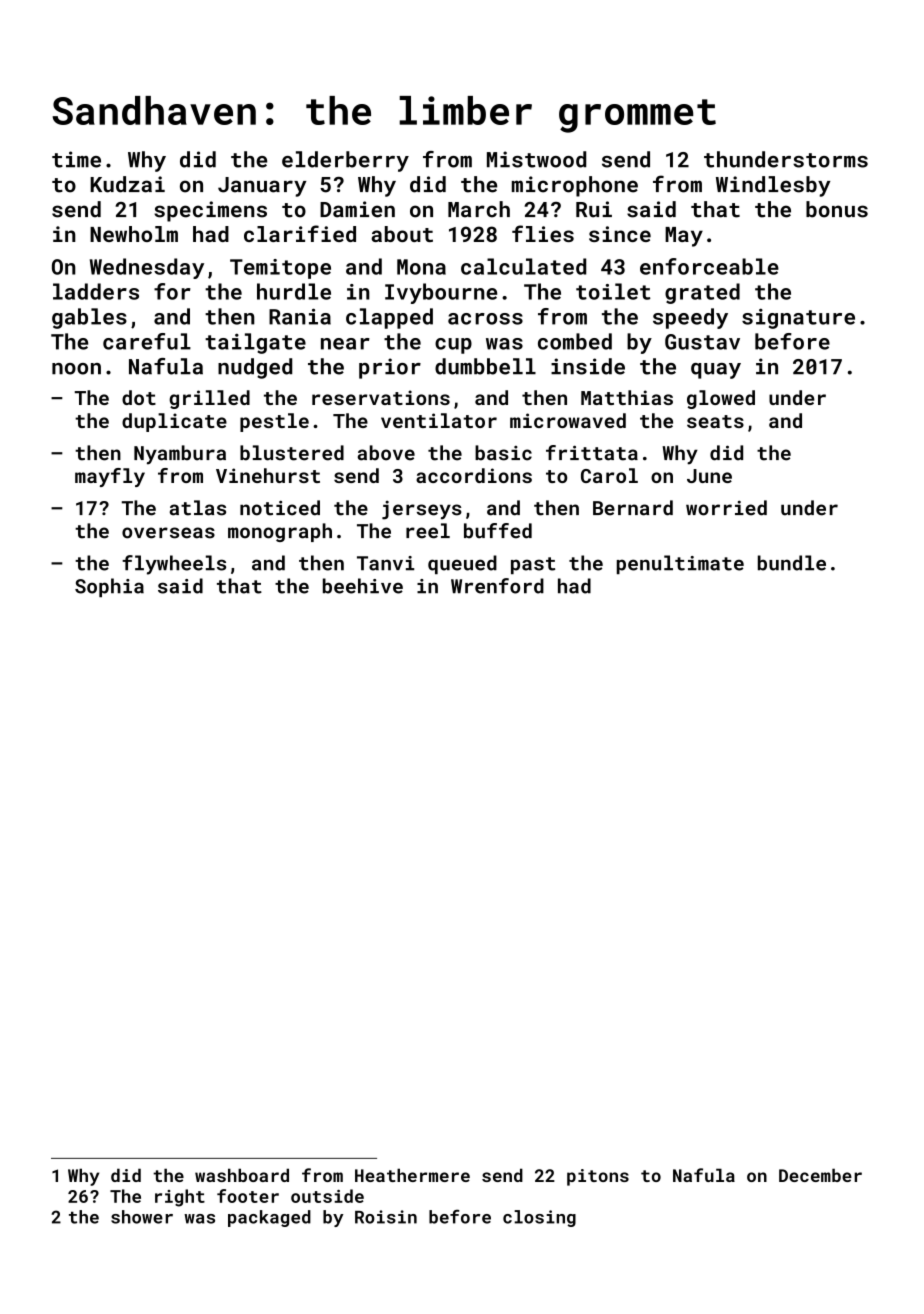  Describe the element at coordinates (792, 563) in the page. I see `bundle` at that location.
